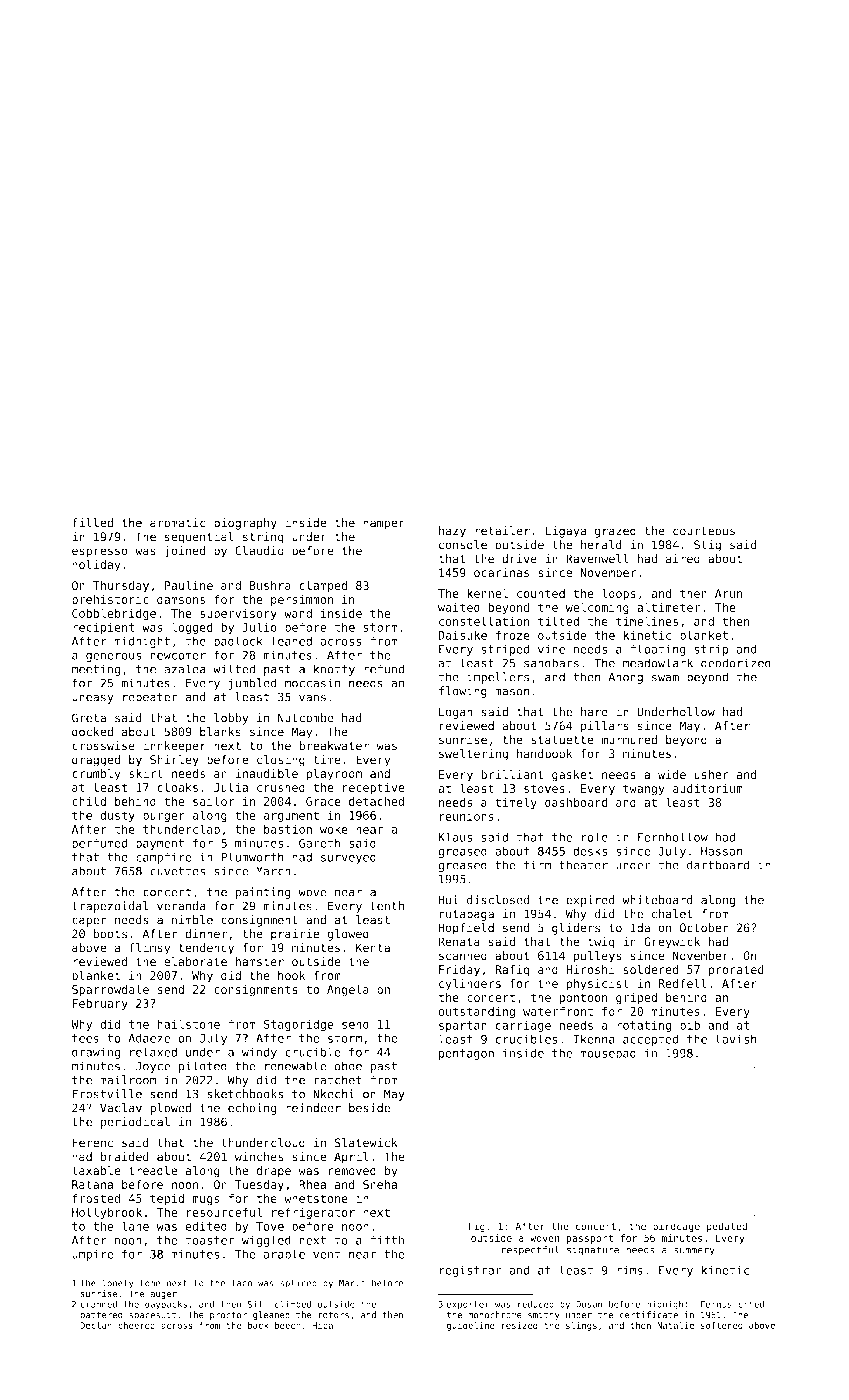  What do you see at coordinates (384, 524) in the screenshot?
I see `hamper` at bounding box center [384, 524].
